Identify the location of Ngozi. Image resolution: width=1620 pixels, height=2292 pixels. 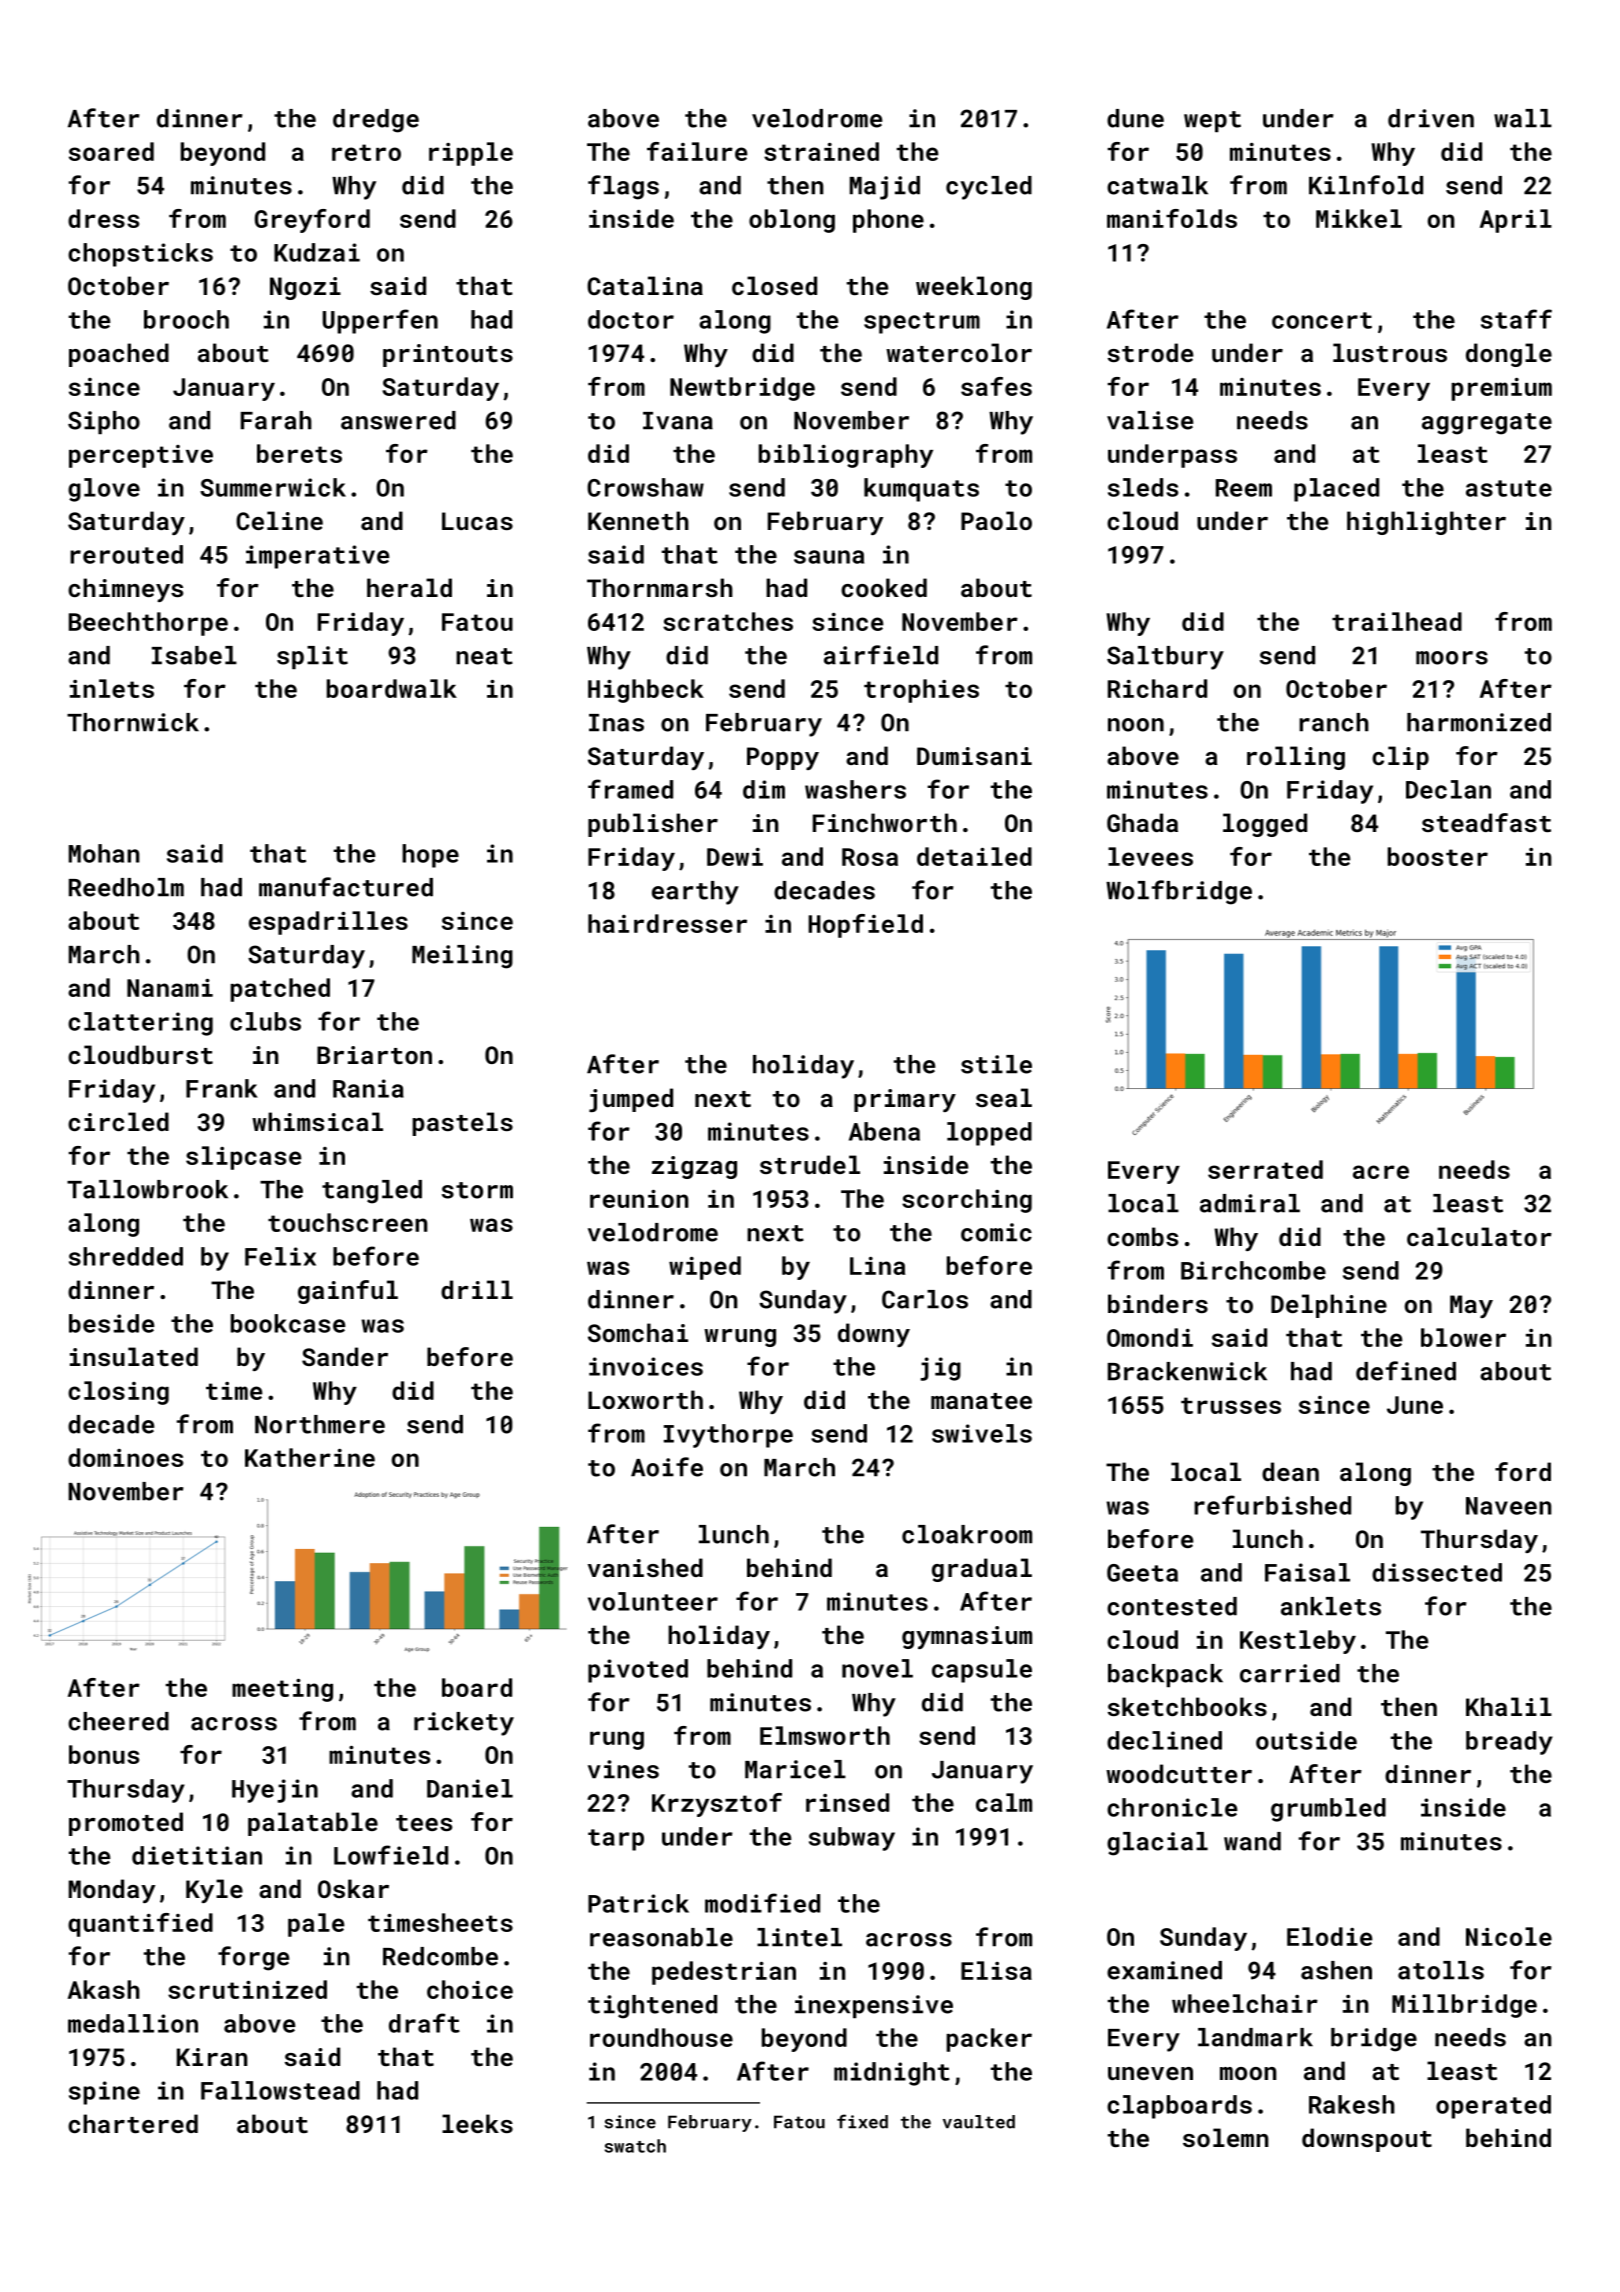
(305, 288).
